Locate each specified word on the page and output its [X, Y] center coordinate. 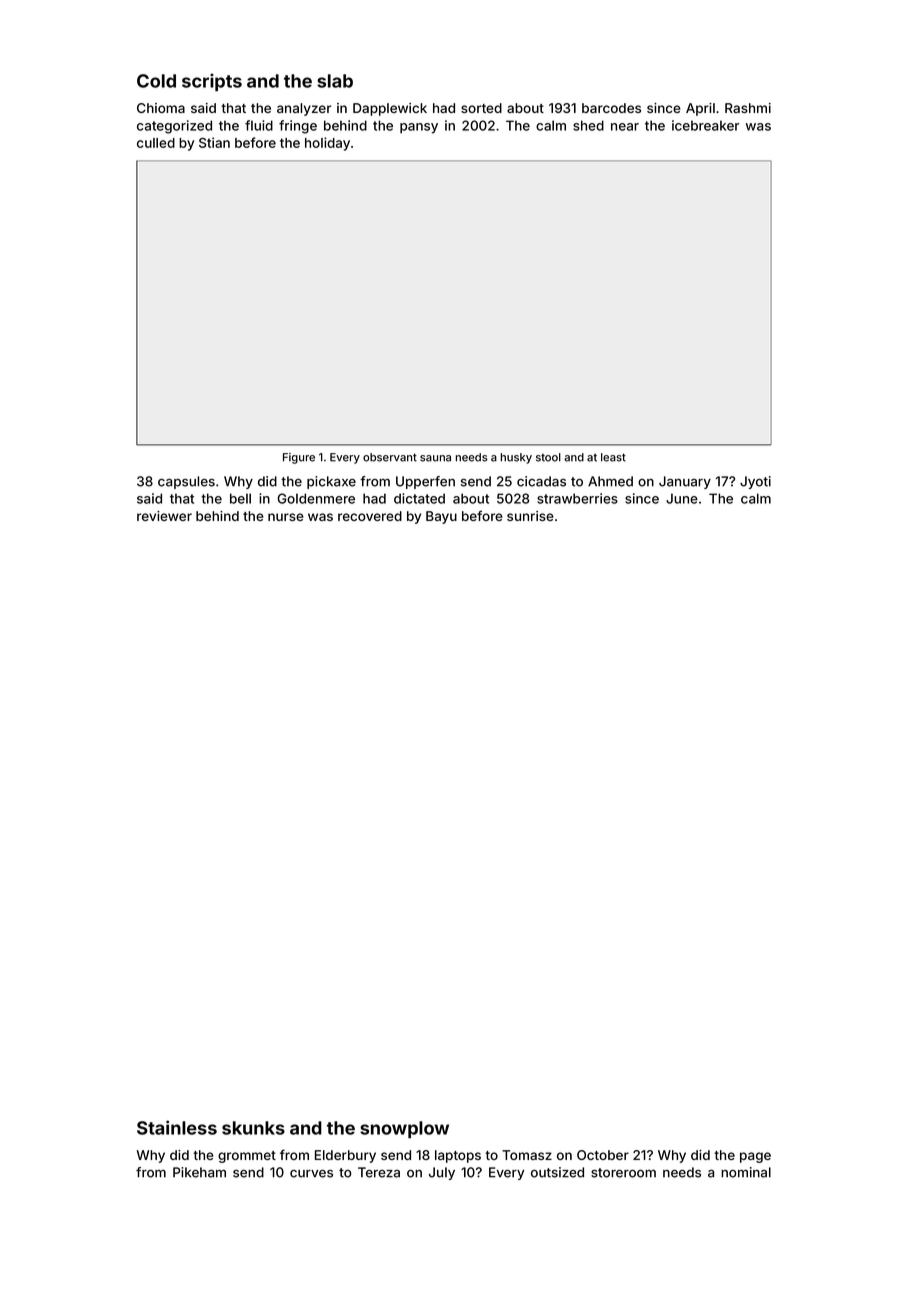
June [682, 498]
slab [335, 81]
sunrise [530, 516]
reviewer [164, 516]
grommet [247, 1157]
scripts [212, 82]
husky [516, 458]
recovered [370, 516]
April [700, 109]
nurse [286, 517]
